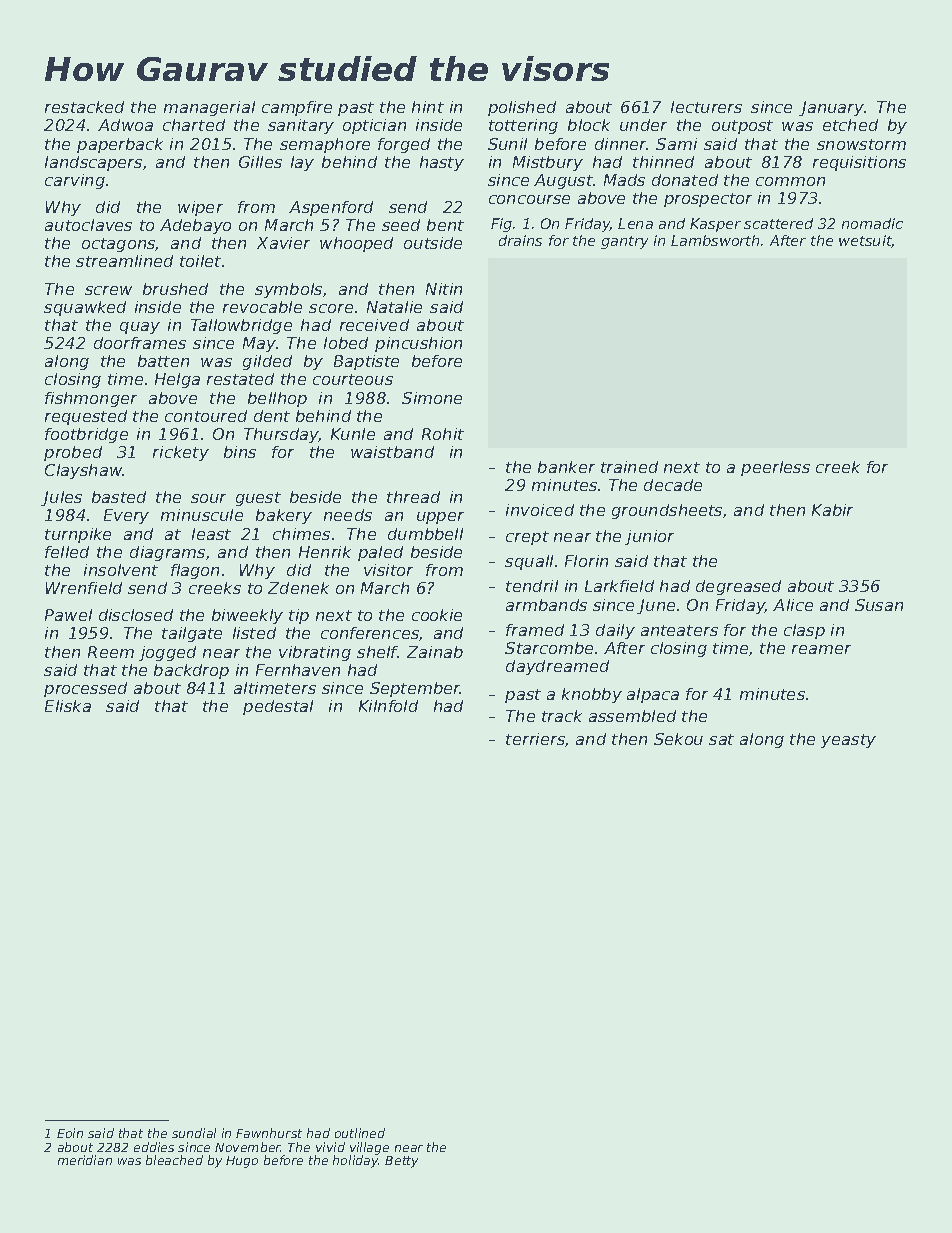 The width and height of the screenshot is (952, 1233). Describe the element at coordinates (242, 1162) in the screenshot. I see `Hugo` at that location.
